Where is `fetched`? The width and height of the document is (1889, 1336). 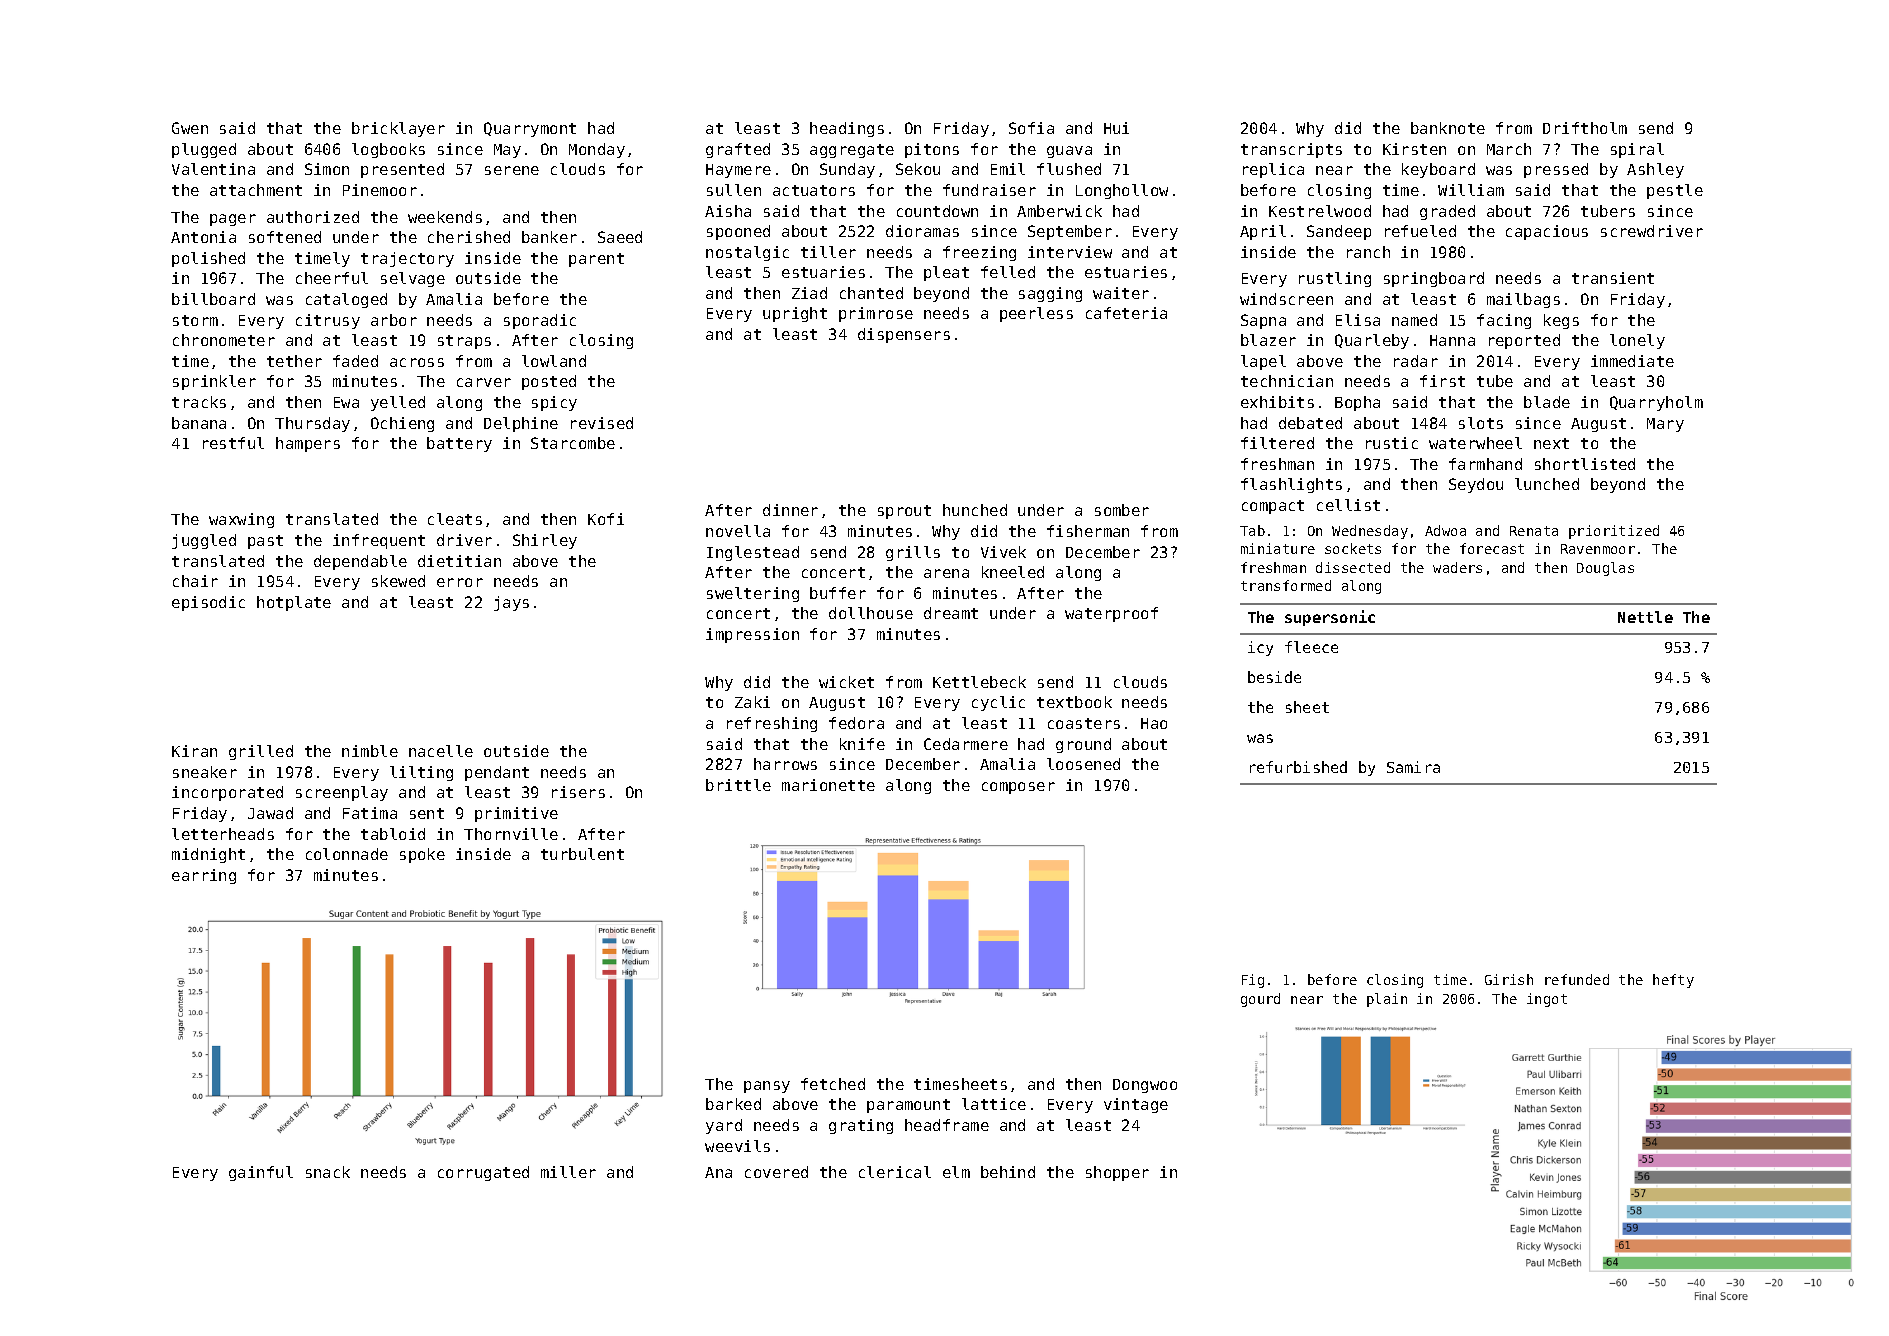
fetched is located at coordinates (833, 1084).
